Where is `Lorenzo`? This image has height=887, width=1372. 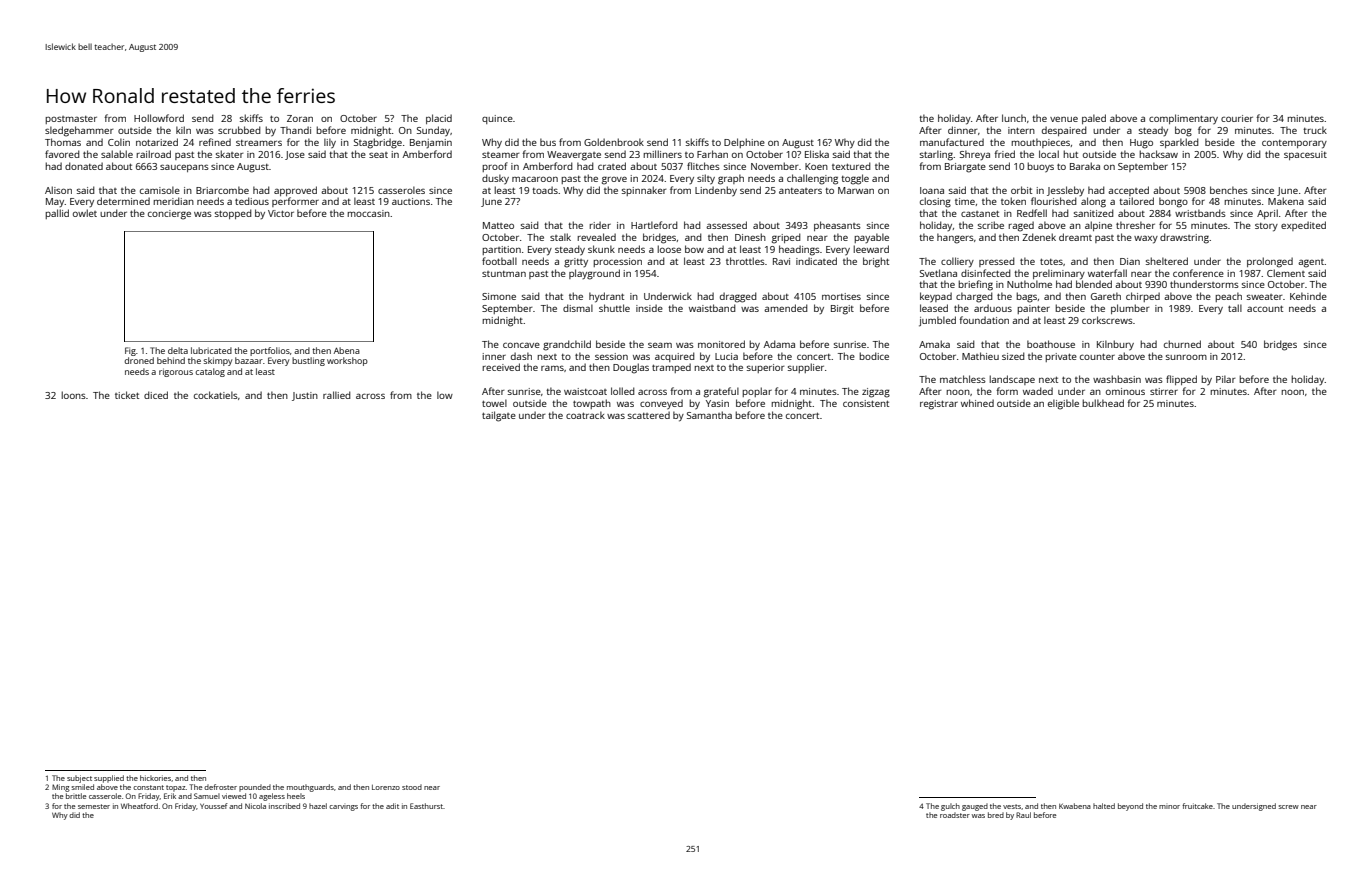 Lorenzo is located at coordinates (386, 787).
